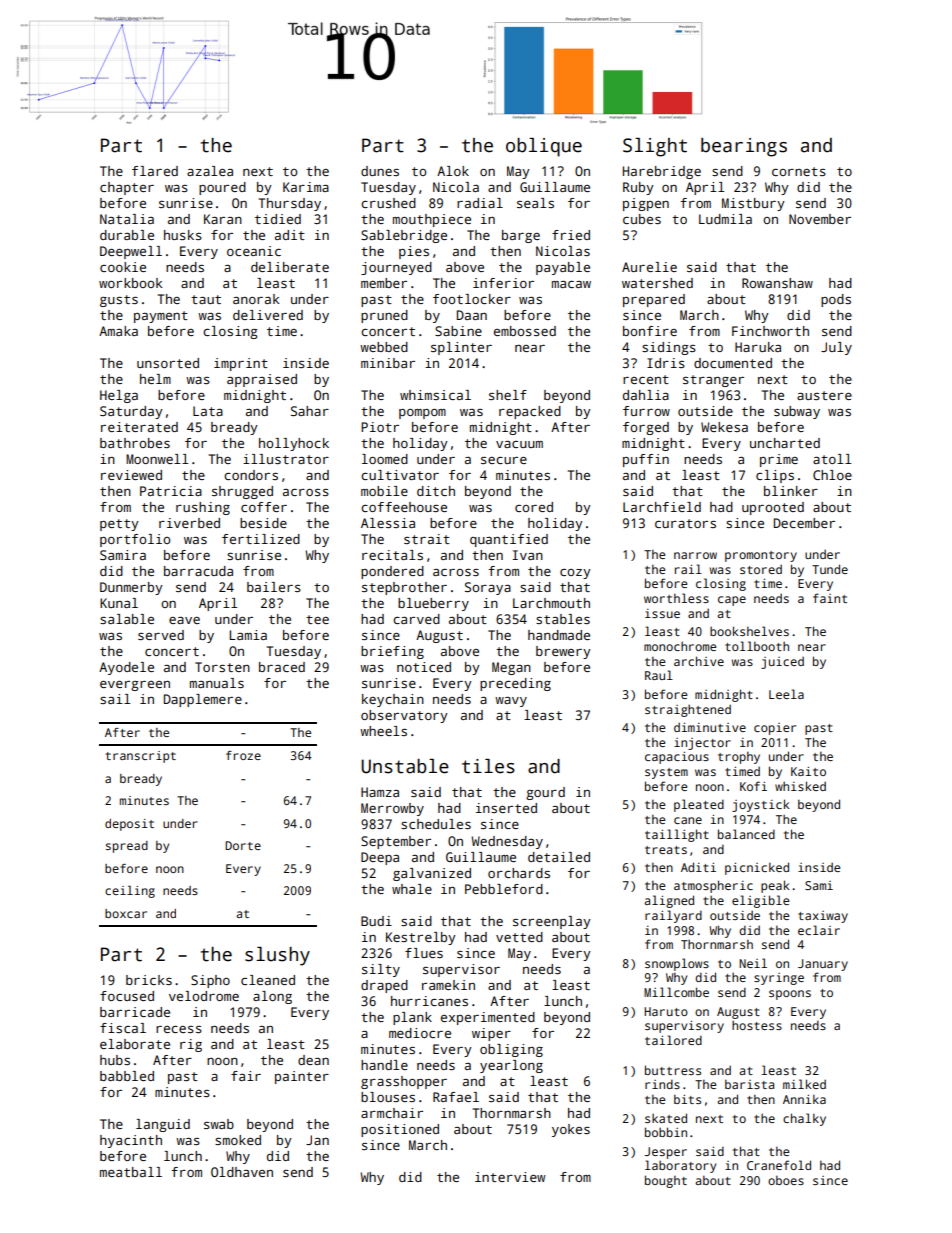 Image resolution: width=952 pixels, height=1233 pixels. What do you see at coordinates (699, 805) in the document?
I see `pleated` at bounding box center [699, 805].
